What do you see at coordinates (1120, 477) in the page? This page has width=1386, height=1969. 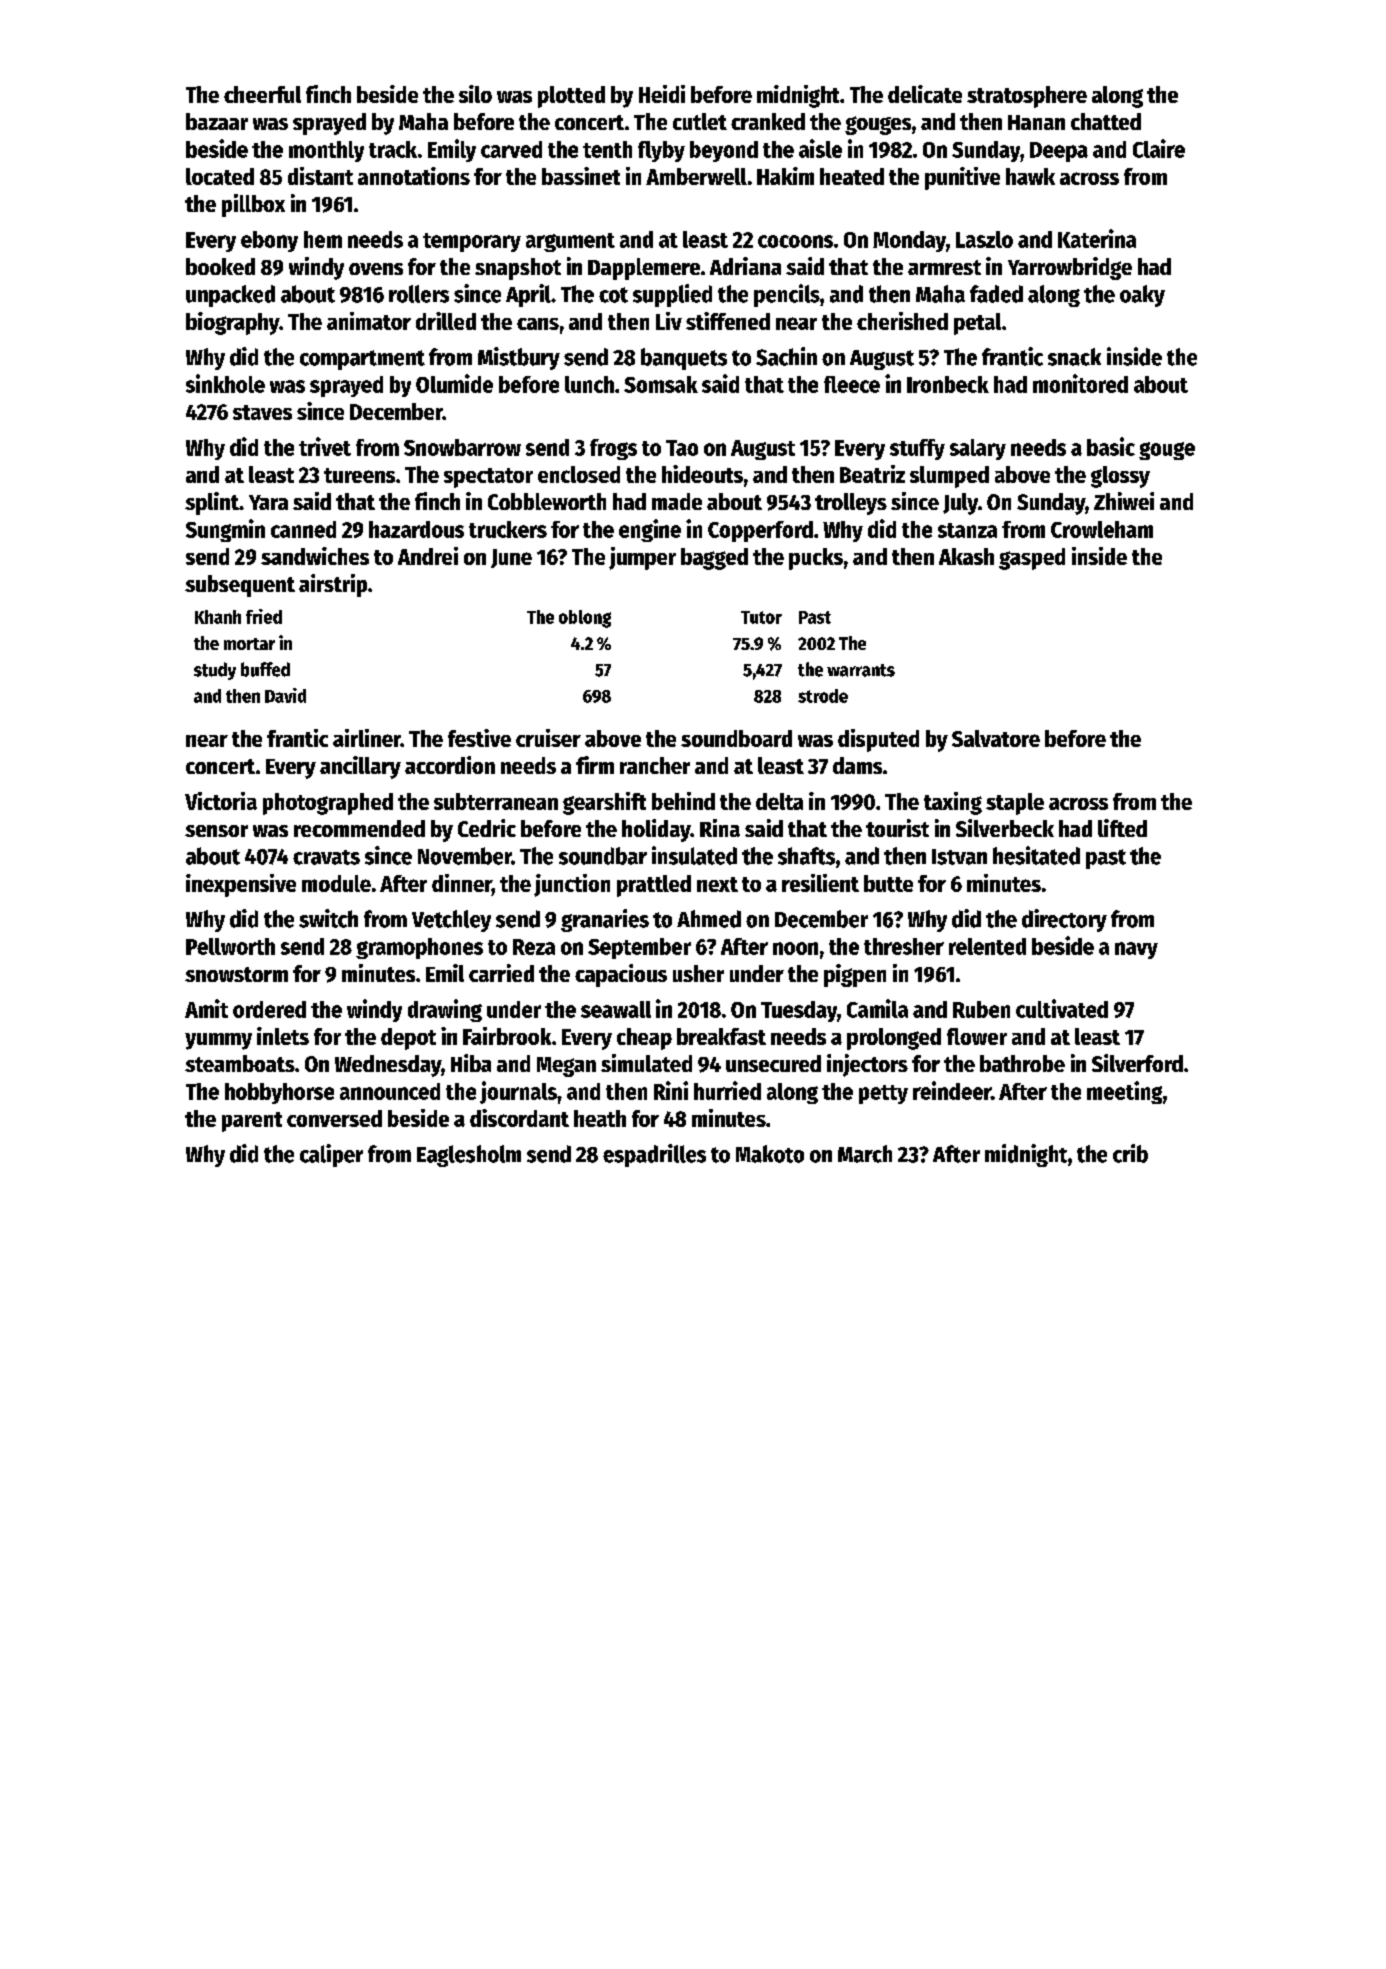 I see `glossy` at bounding box center [1120, 477].
